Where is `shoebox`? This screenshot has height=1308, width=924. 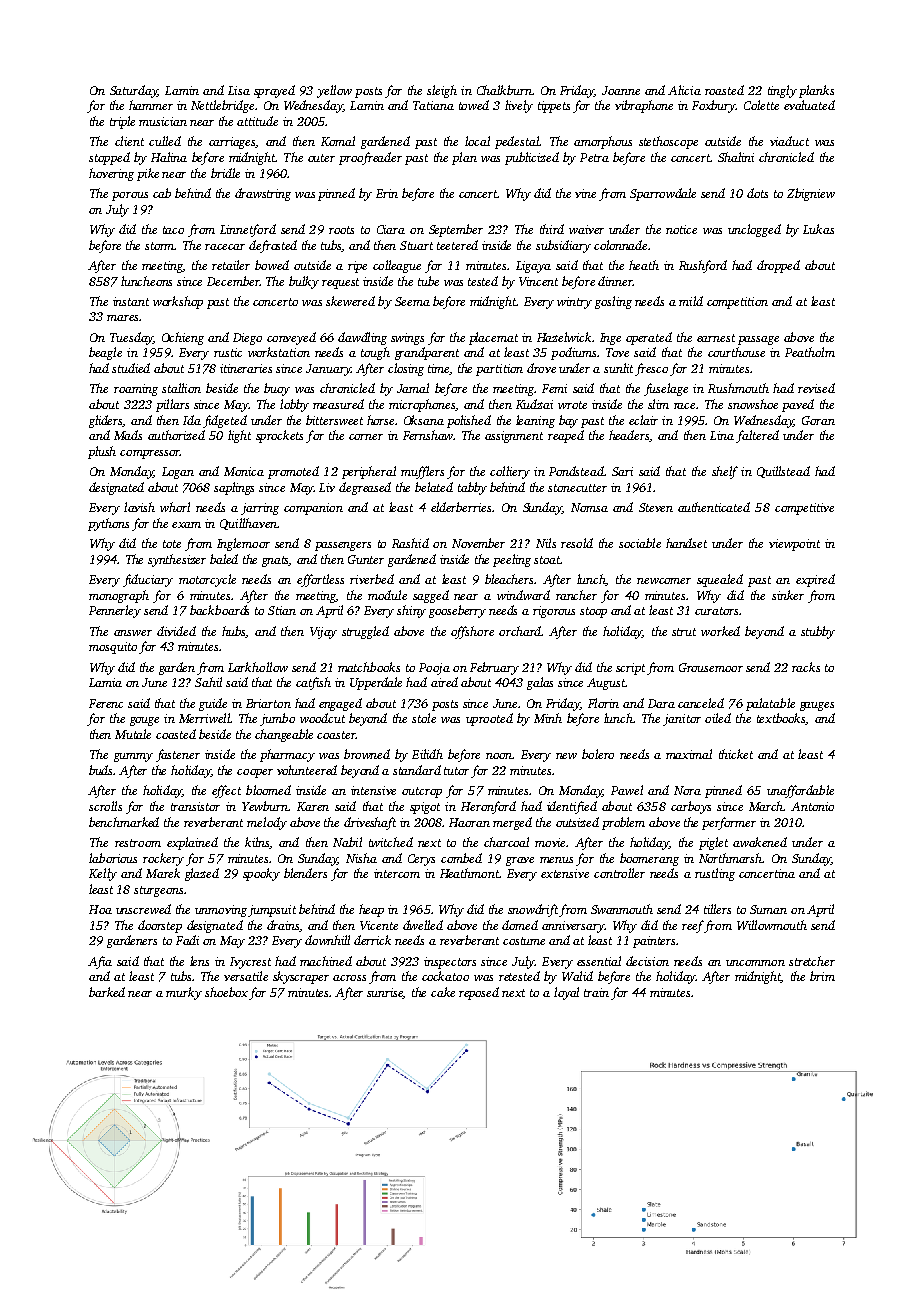
shoebox is located at coordinates (226, 992).
